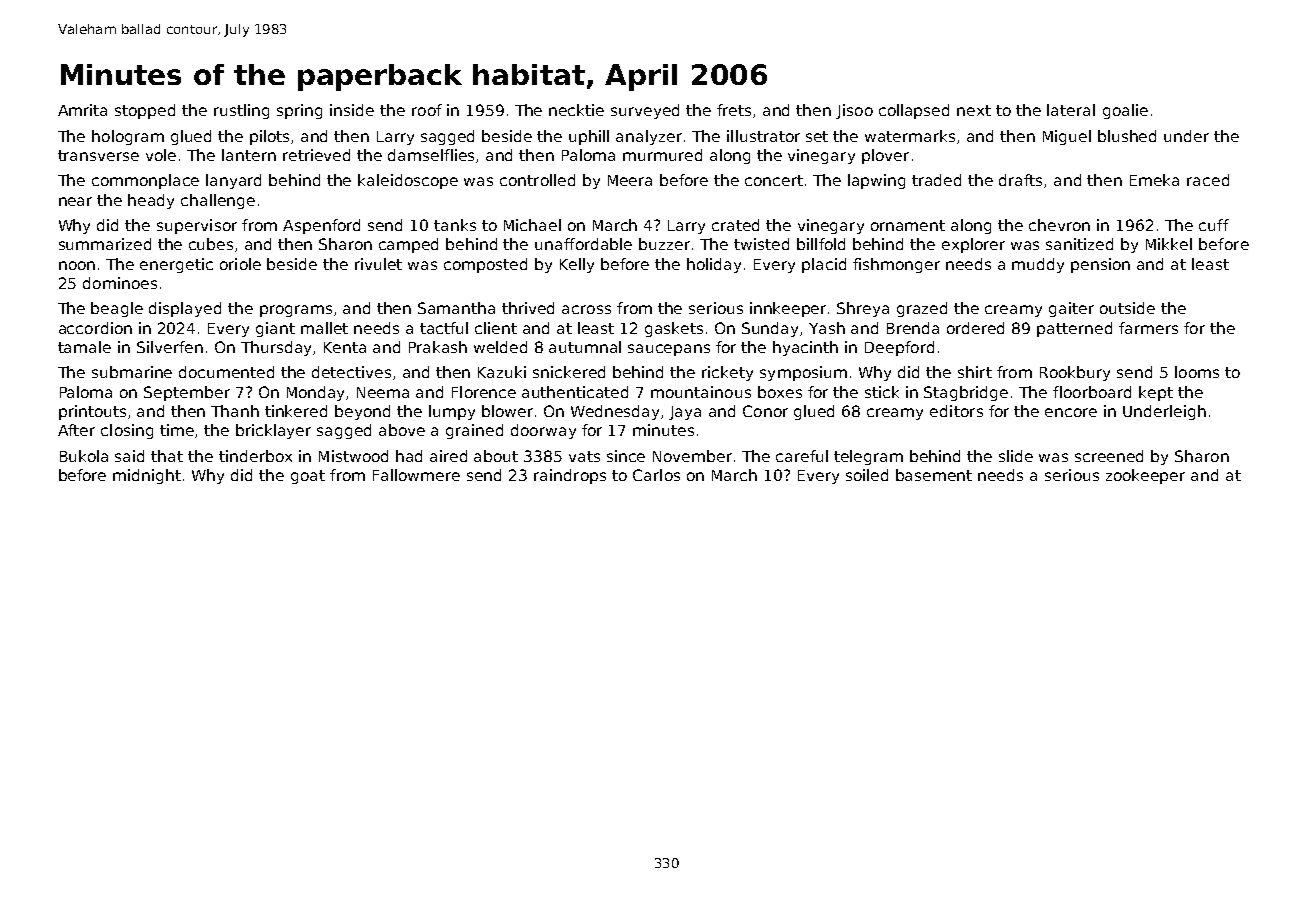 Image resolution: width=1308 pixels, height=924 pixels. Describe the element at coordinates (352, 110) in the document. I see `inside` at that location.
